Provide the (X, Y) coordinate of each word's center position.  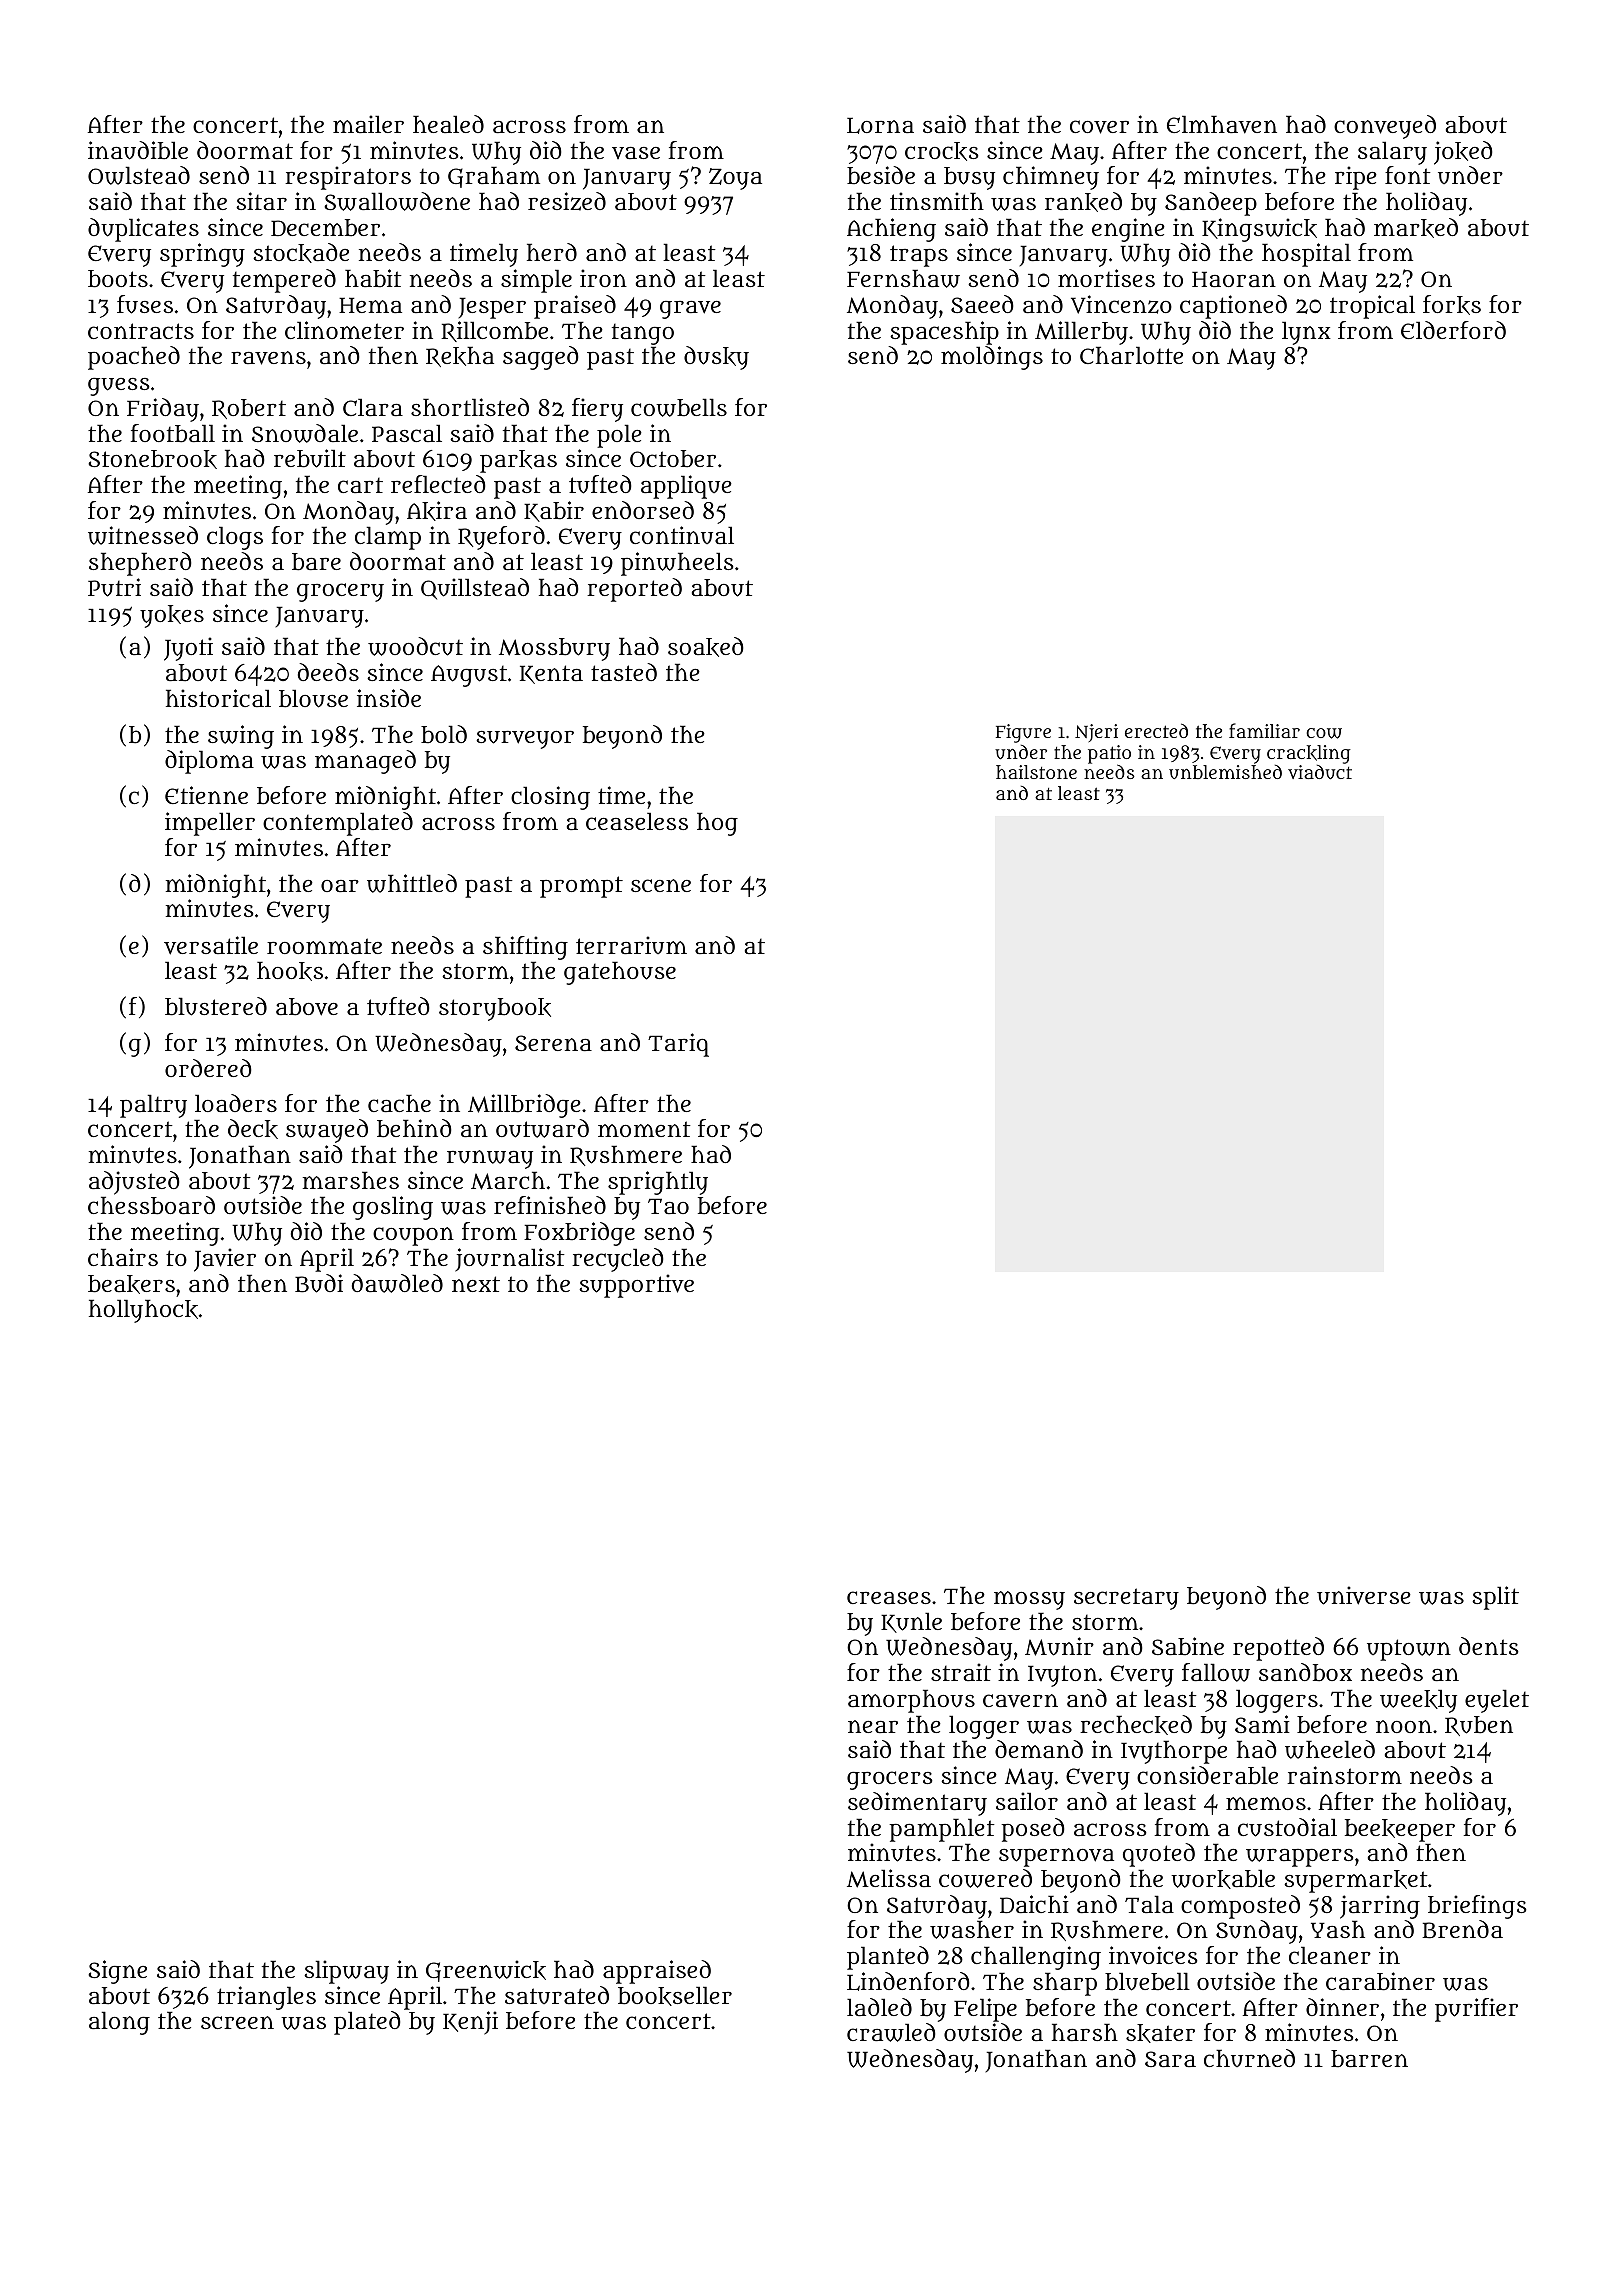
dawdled (397, 1283)
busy (969, 178)
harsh (1085, 2032)
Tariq (678, 1045)
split (1495, 1598)
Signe (117, 1972)
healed (448, 124)
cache (399, 1103)
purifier (1476, 2010)
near (873, 1726)
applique (686, 487)
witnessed (143, 535)
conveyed (1385, 127)
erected (1156, 730)
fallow (1216, 1672)
